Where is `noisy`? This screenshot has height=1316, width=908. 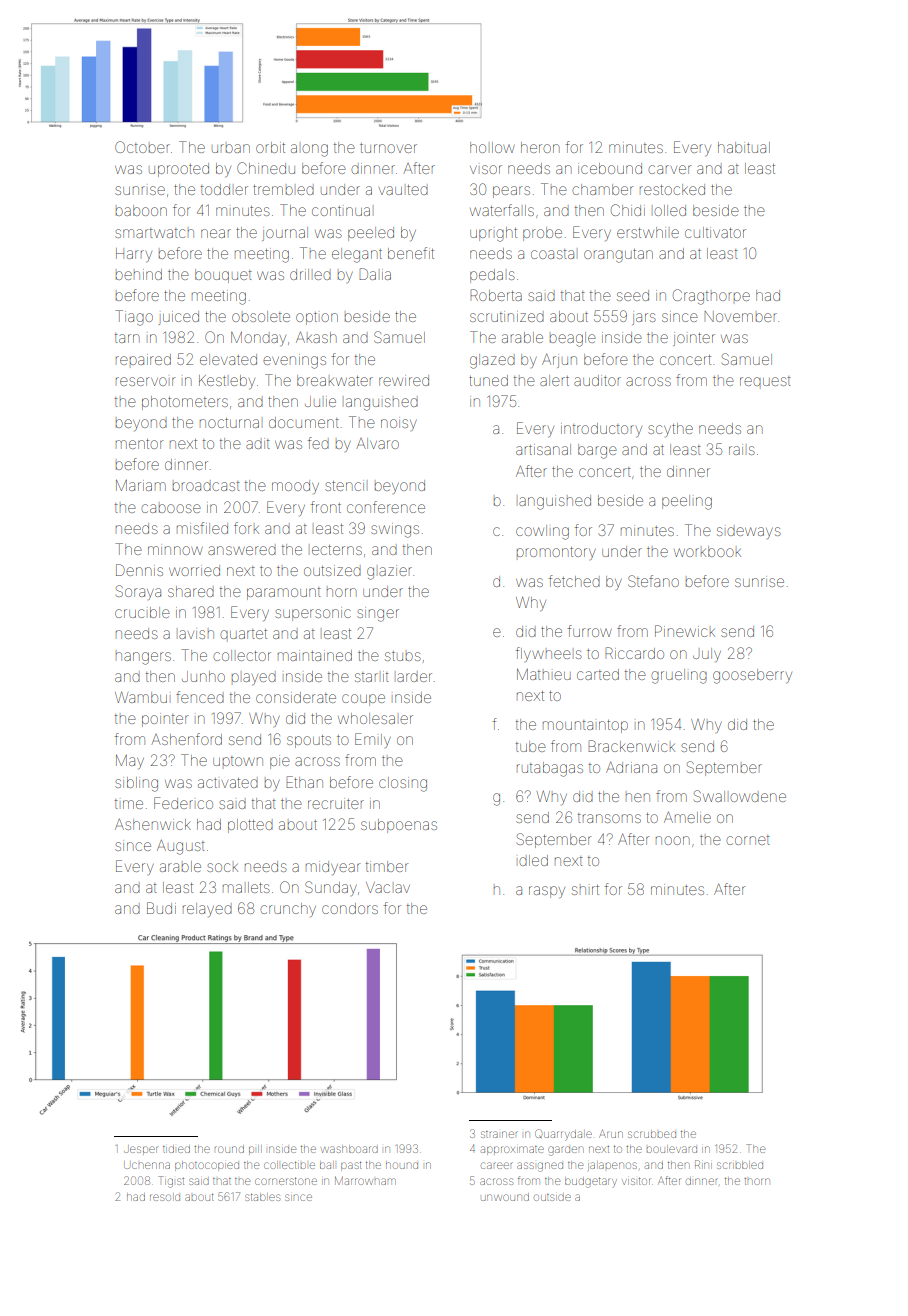
noisy is located at coordinates (399, 424).
